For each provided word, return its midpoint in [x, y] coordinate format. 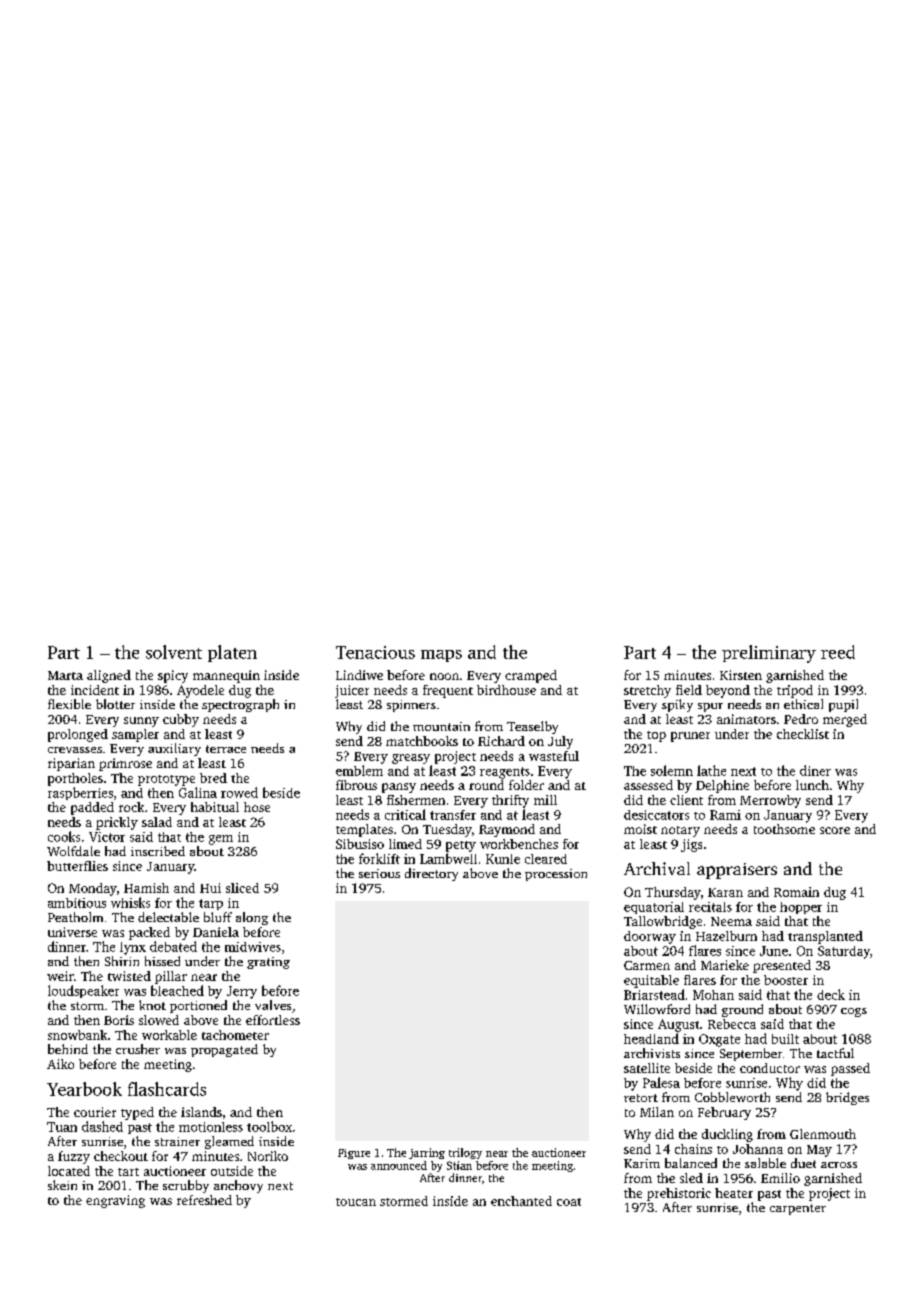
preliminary [769, 654]
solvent [174, 652]
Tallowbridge [663, 922]
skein [62, 1185]
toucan [356, 1202]
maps [441, 656]
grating [268, 963]
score [835, 830]
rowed [239, 792]
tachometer [235, 1035]
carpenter [798, 1209]
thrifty [510, 801]
